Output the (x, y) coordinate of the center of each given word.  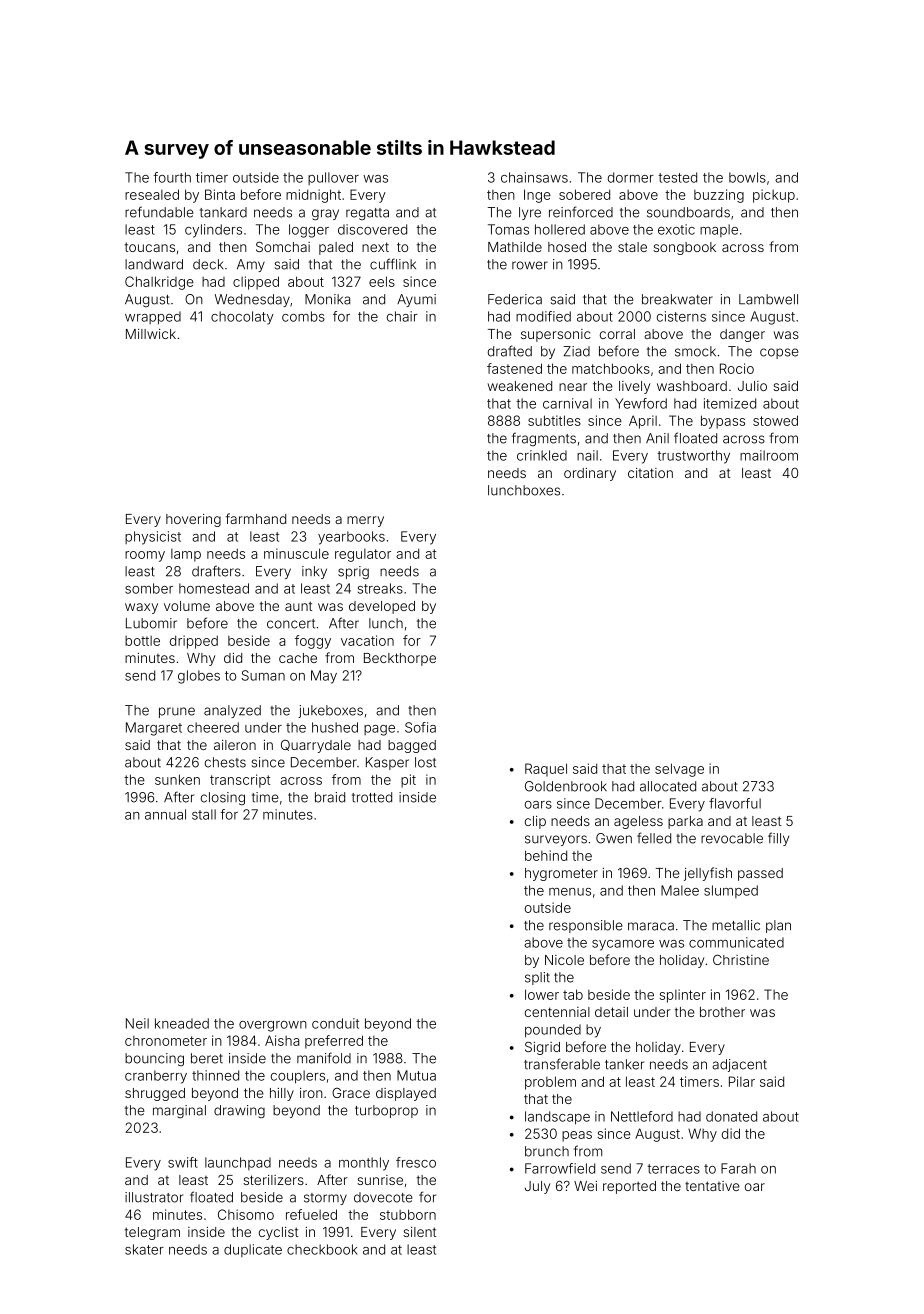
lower (542, 994)
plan (778, 926)
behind (546, 855)
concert (291, 624)
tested (677, 177)
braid (330, 797)
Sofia (420, 727)
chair (402, 316)
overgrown (273, 1026)
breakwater (677, 299)
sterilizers (273, 1180)
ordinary (590, 474)
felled (654, 838)
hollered (560, 229)
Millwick (151, 334)
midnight (313, 196)
